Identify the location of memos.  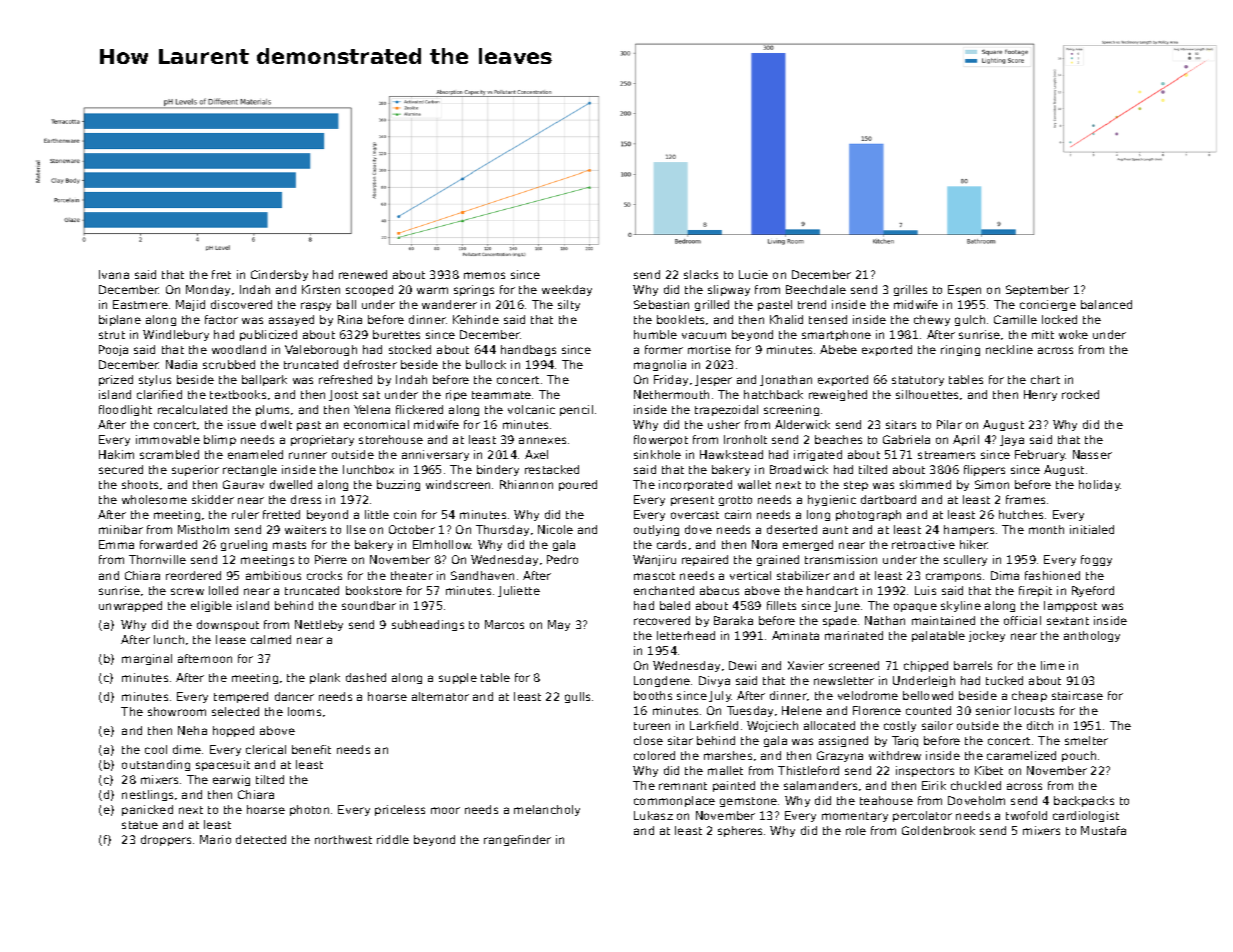
(484, 275).
